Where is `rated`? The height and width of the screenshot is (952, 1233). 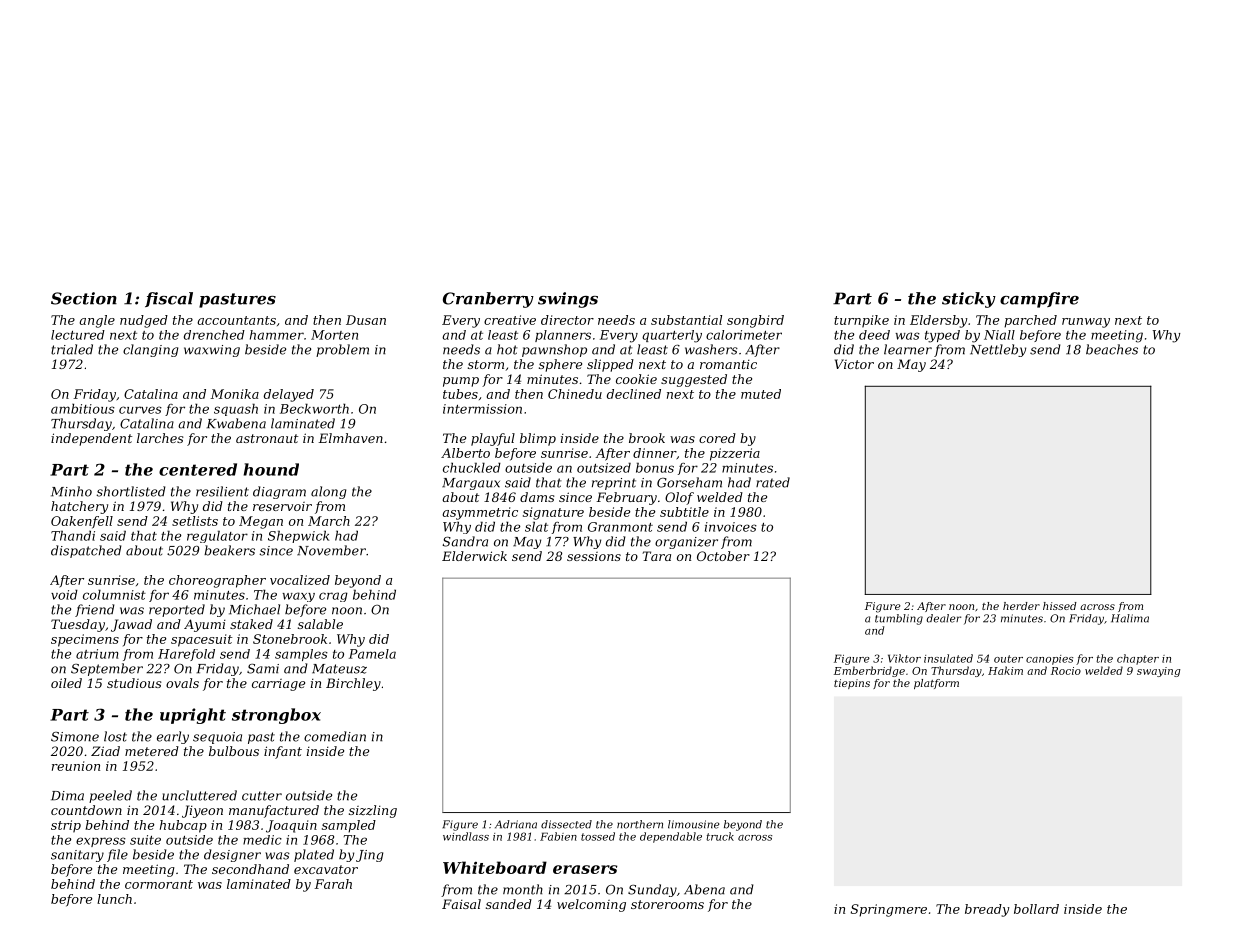
rated is located at coordinates (773, 482).
